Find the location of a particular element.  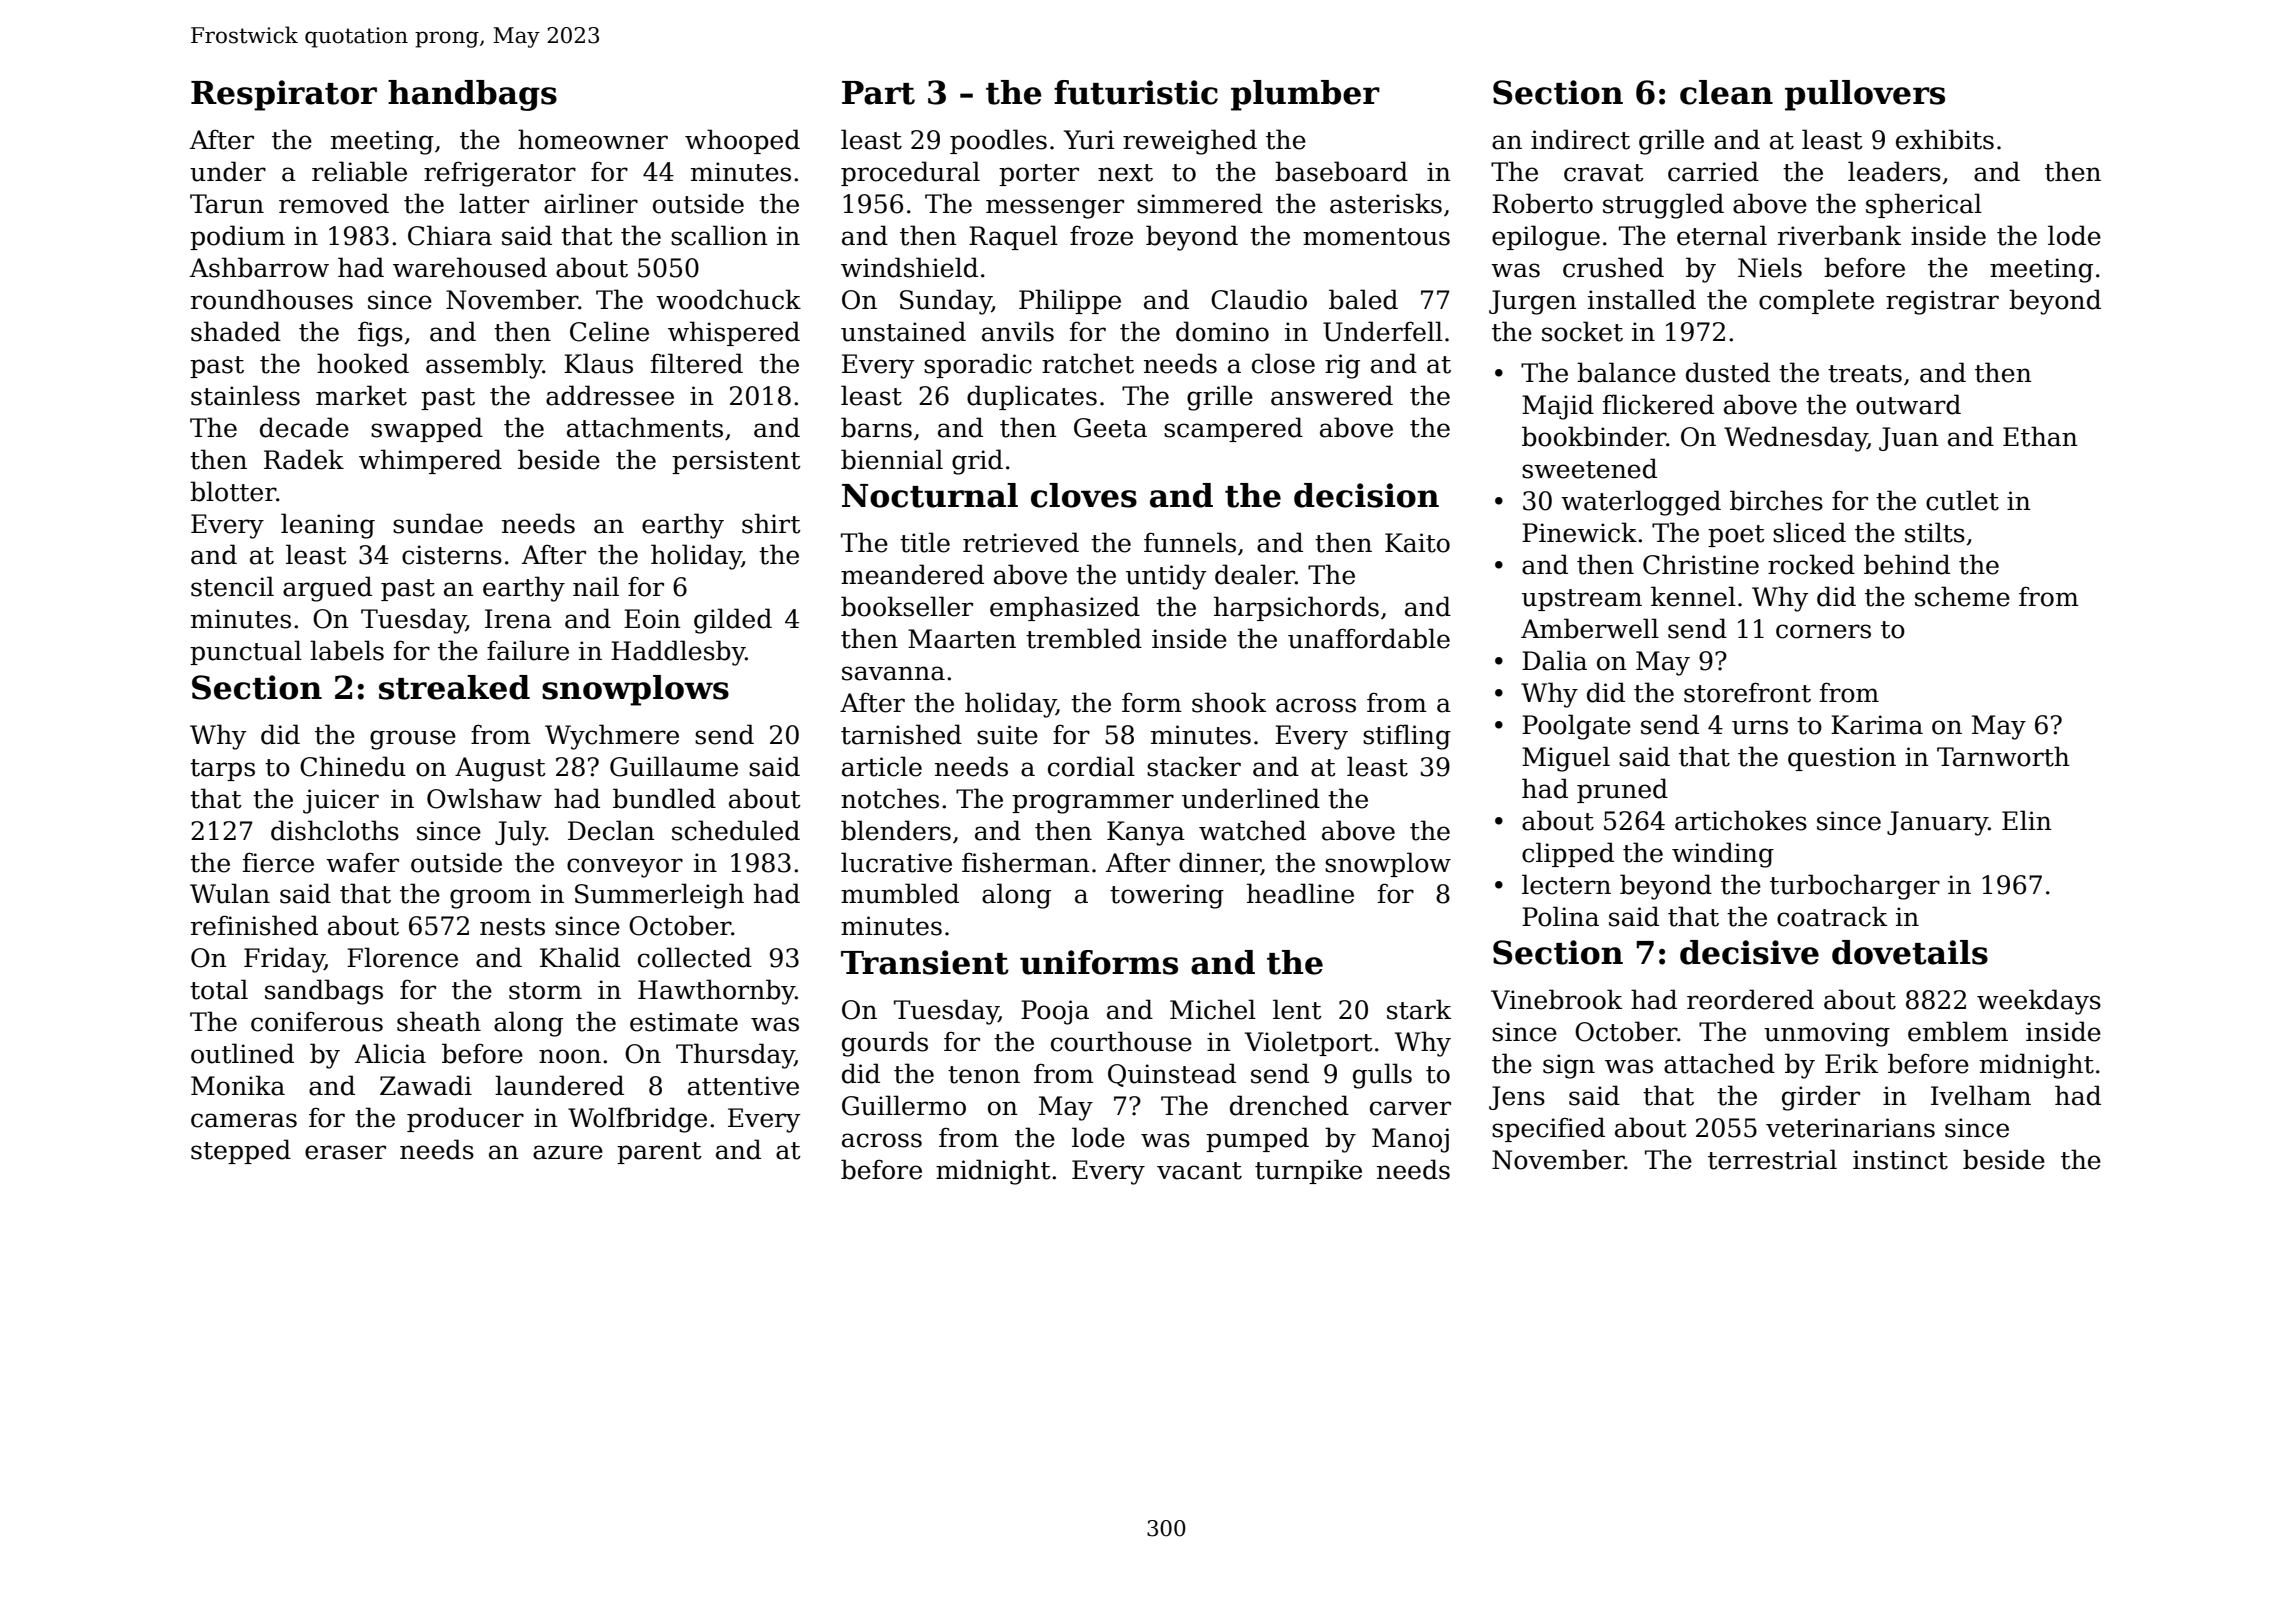

whooped is located at coordinates (742, 141).
